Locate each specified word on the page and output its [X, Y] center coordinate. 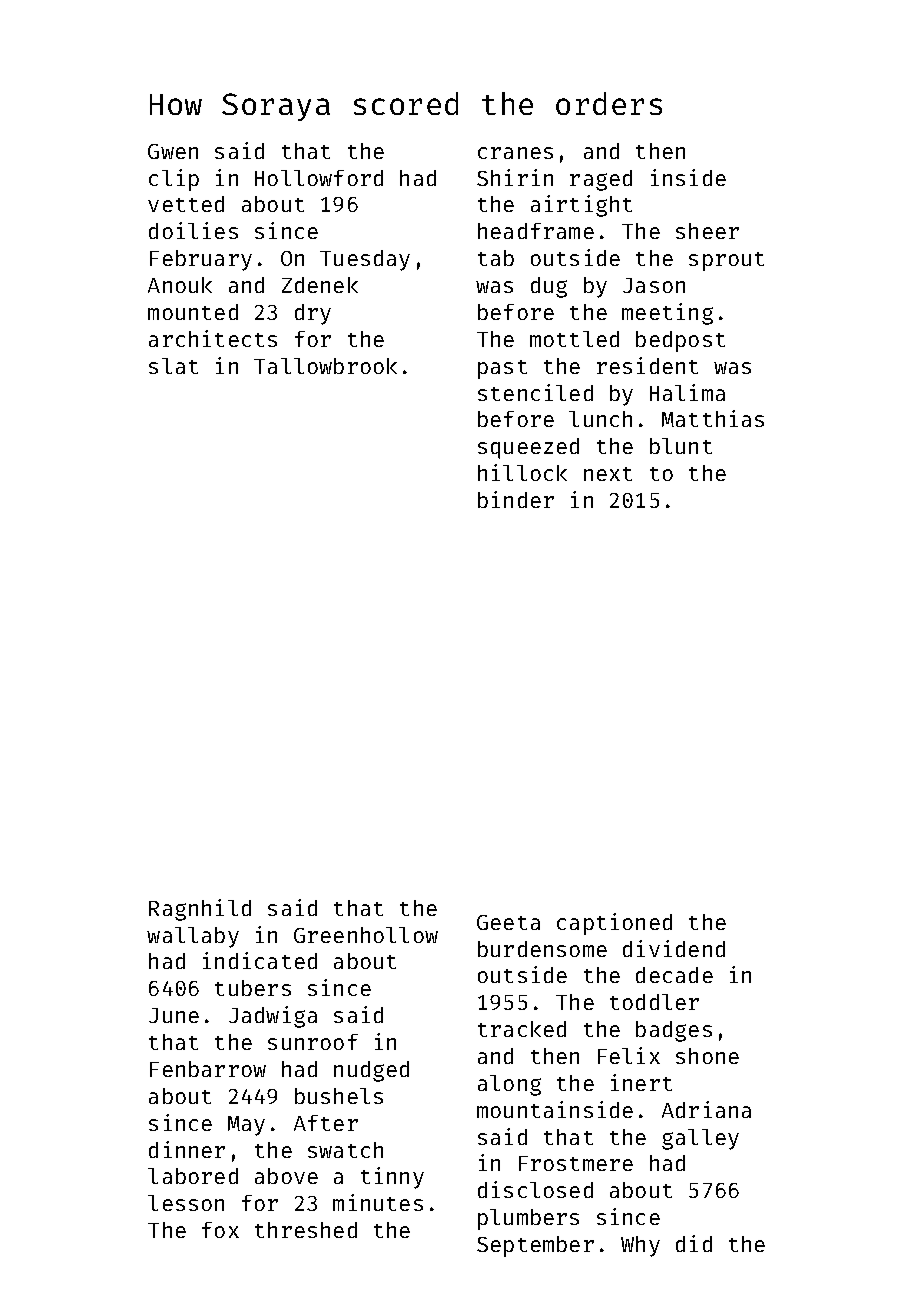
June [174, 1015]
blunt [681, 446]
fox [220, 1230]
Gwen [173, 151]
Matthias [713, 418]
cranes [515, 153]
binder [516, 499]
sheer [707, 231]
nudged [371, 1071]
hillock [522, 472]
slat [173, 366]
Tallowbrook [325, 366]
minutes [378, 1202]
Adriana [706, 1109]
